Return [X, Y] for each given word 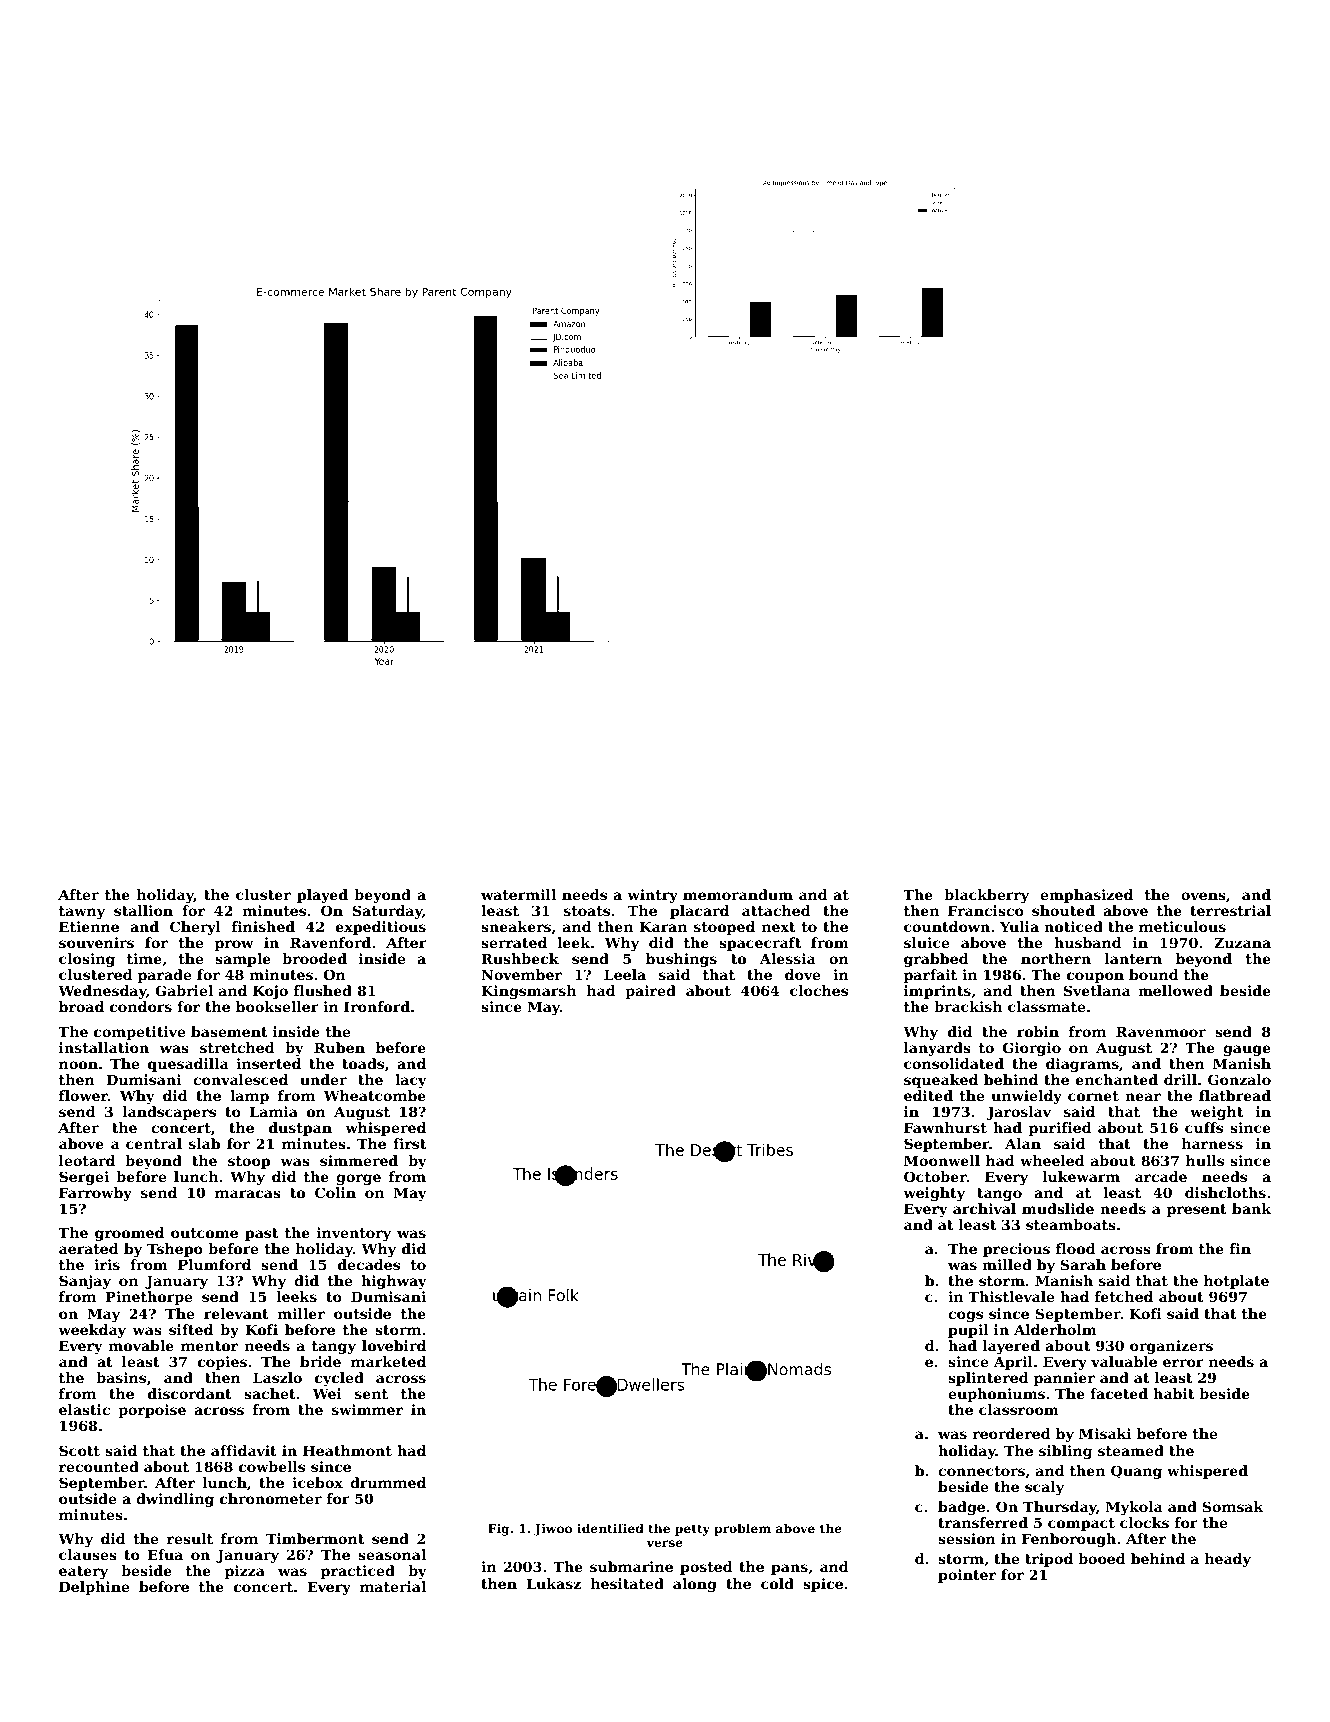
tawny [82, 912]
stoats [587, 911]
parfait [930, 976]
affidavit [244, 1450]
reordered [1012, 1433]
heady [1228, 1560]
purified [1060, 1129]
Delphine [94, 1588]
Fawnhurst [945, 1127]
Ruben [339, 1047]
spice [823, 1585]
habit [1173, 1393]
